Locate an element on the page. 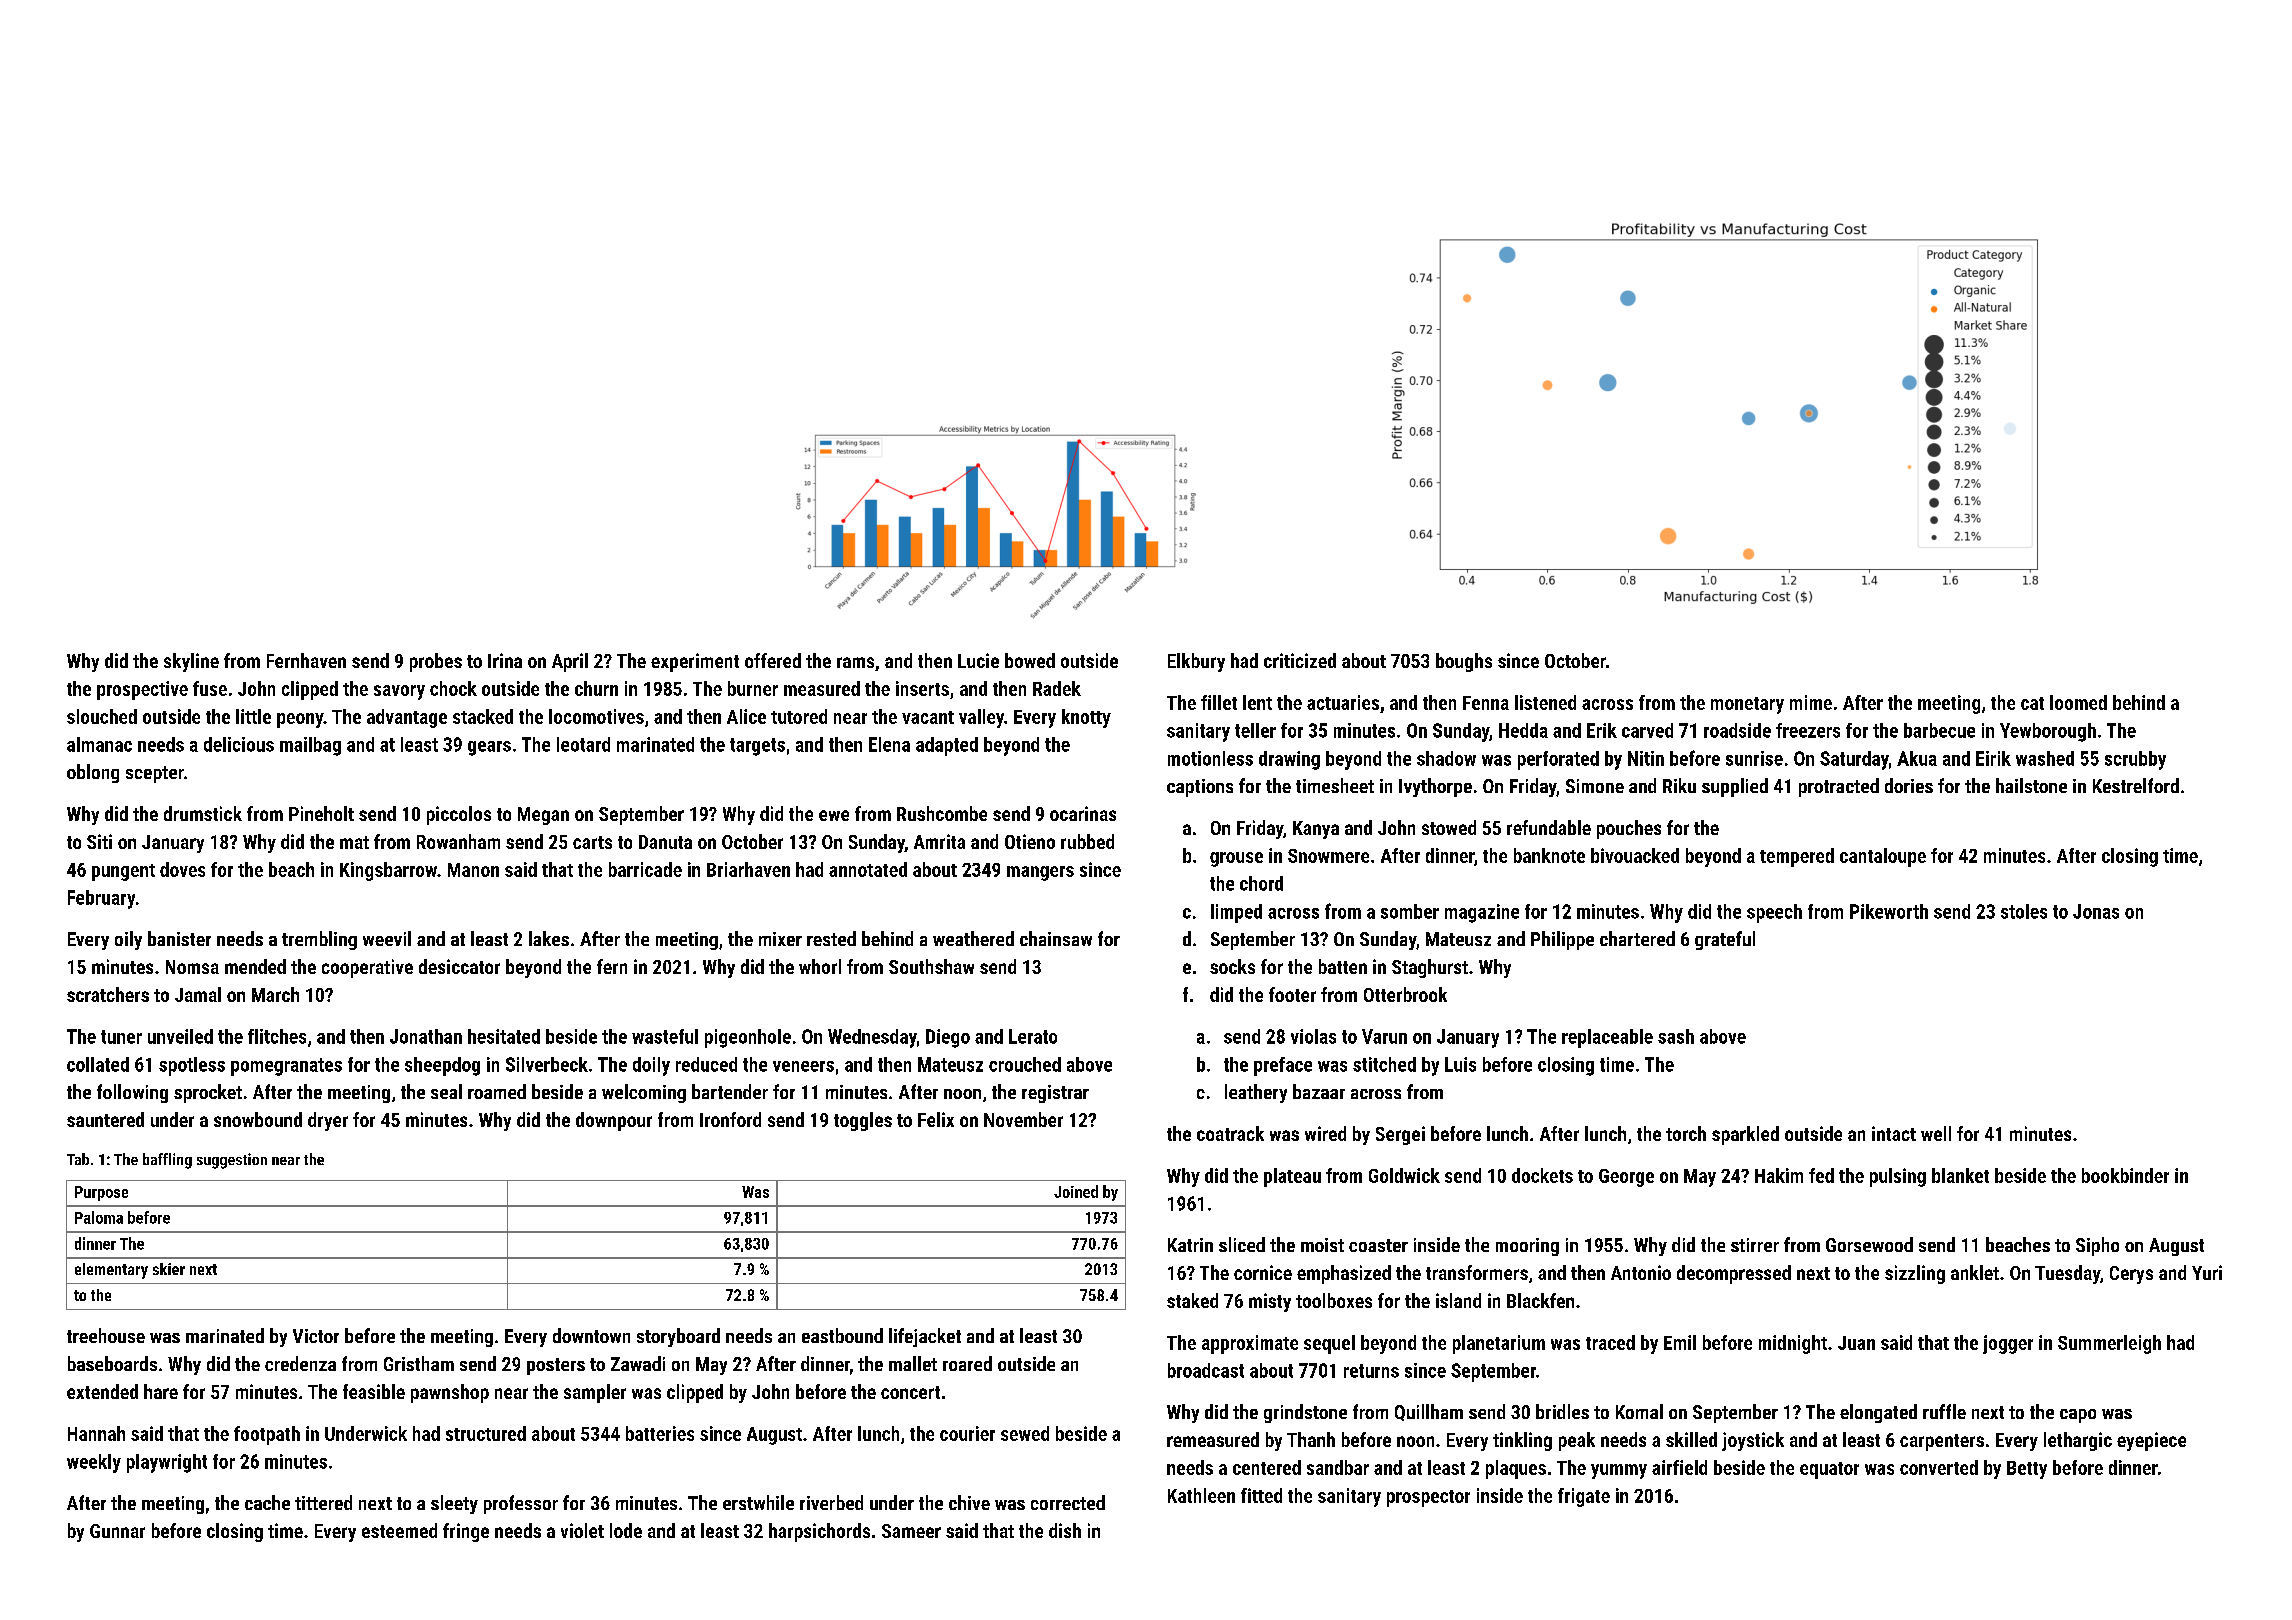 This page has height=1620, width=2292. piccolos is located at coordinates (459, 815).
